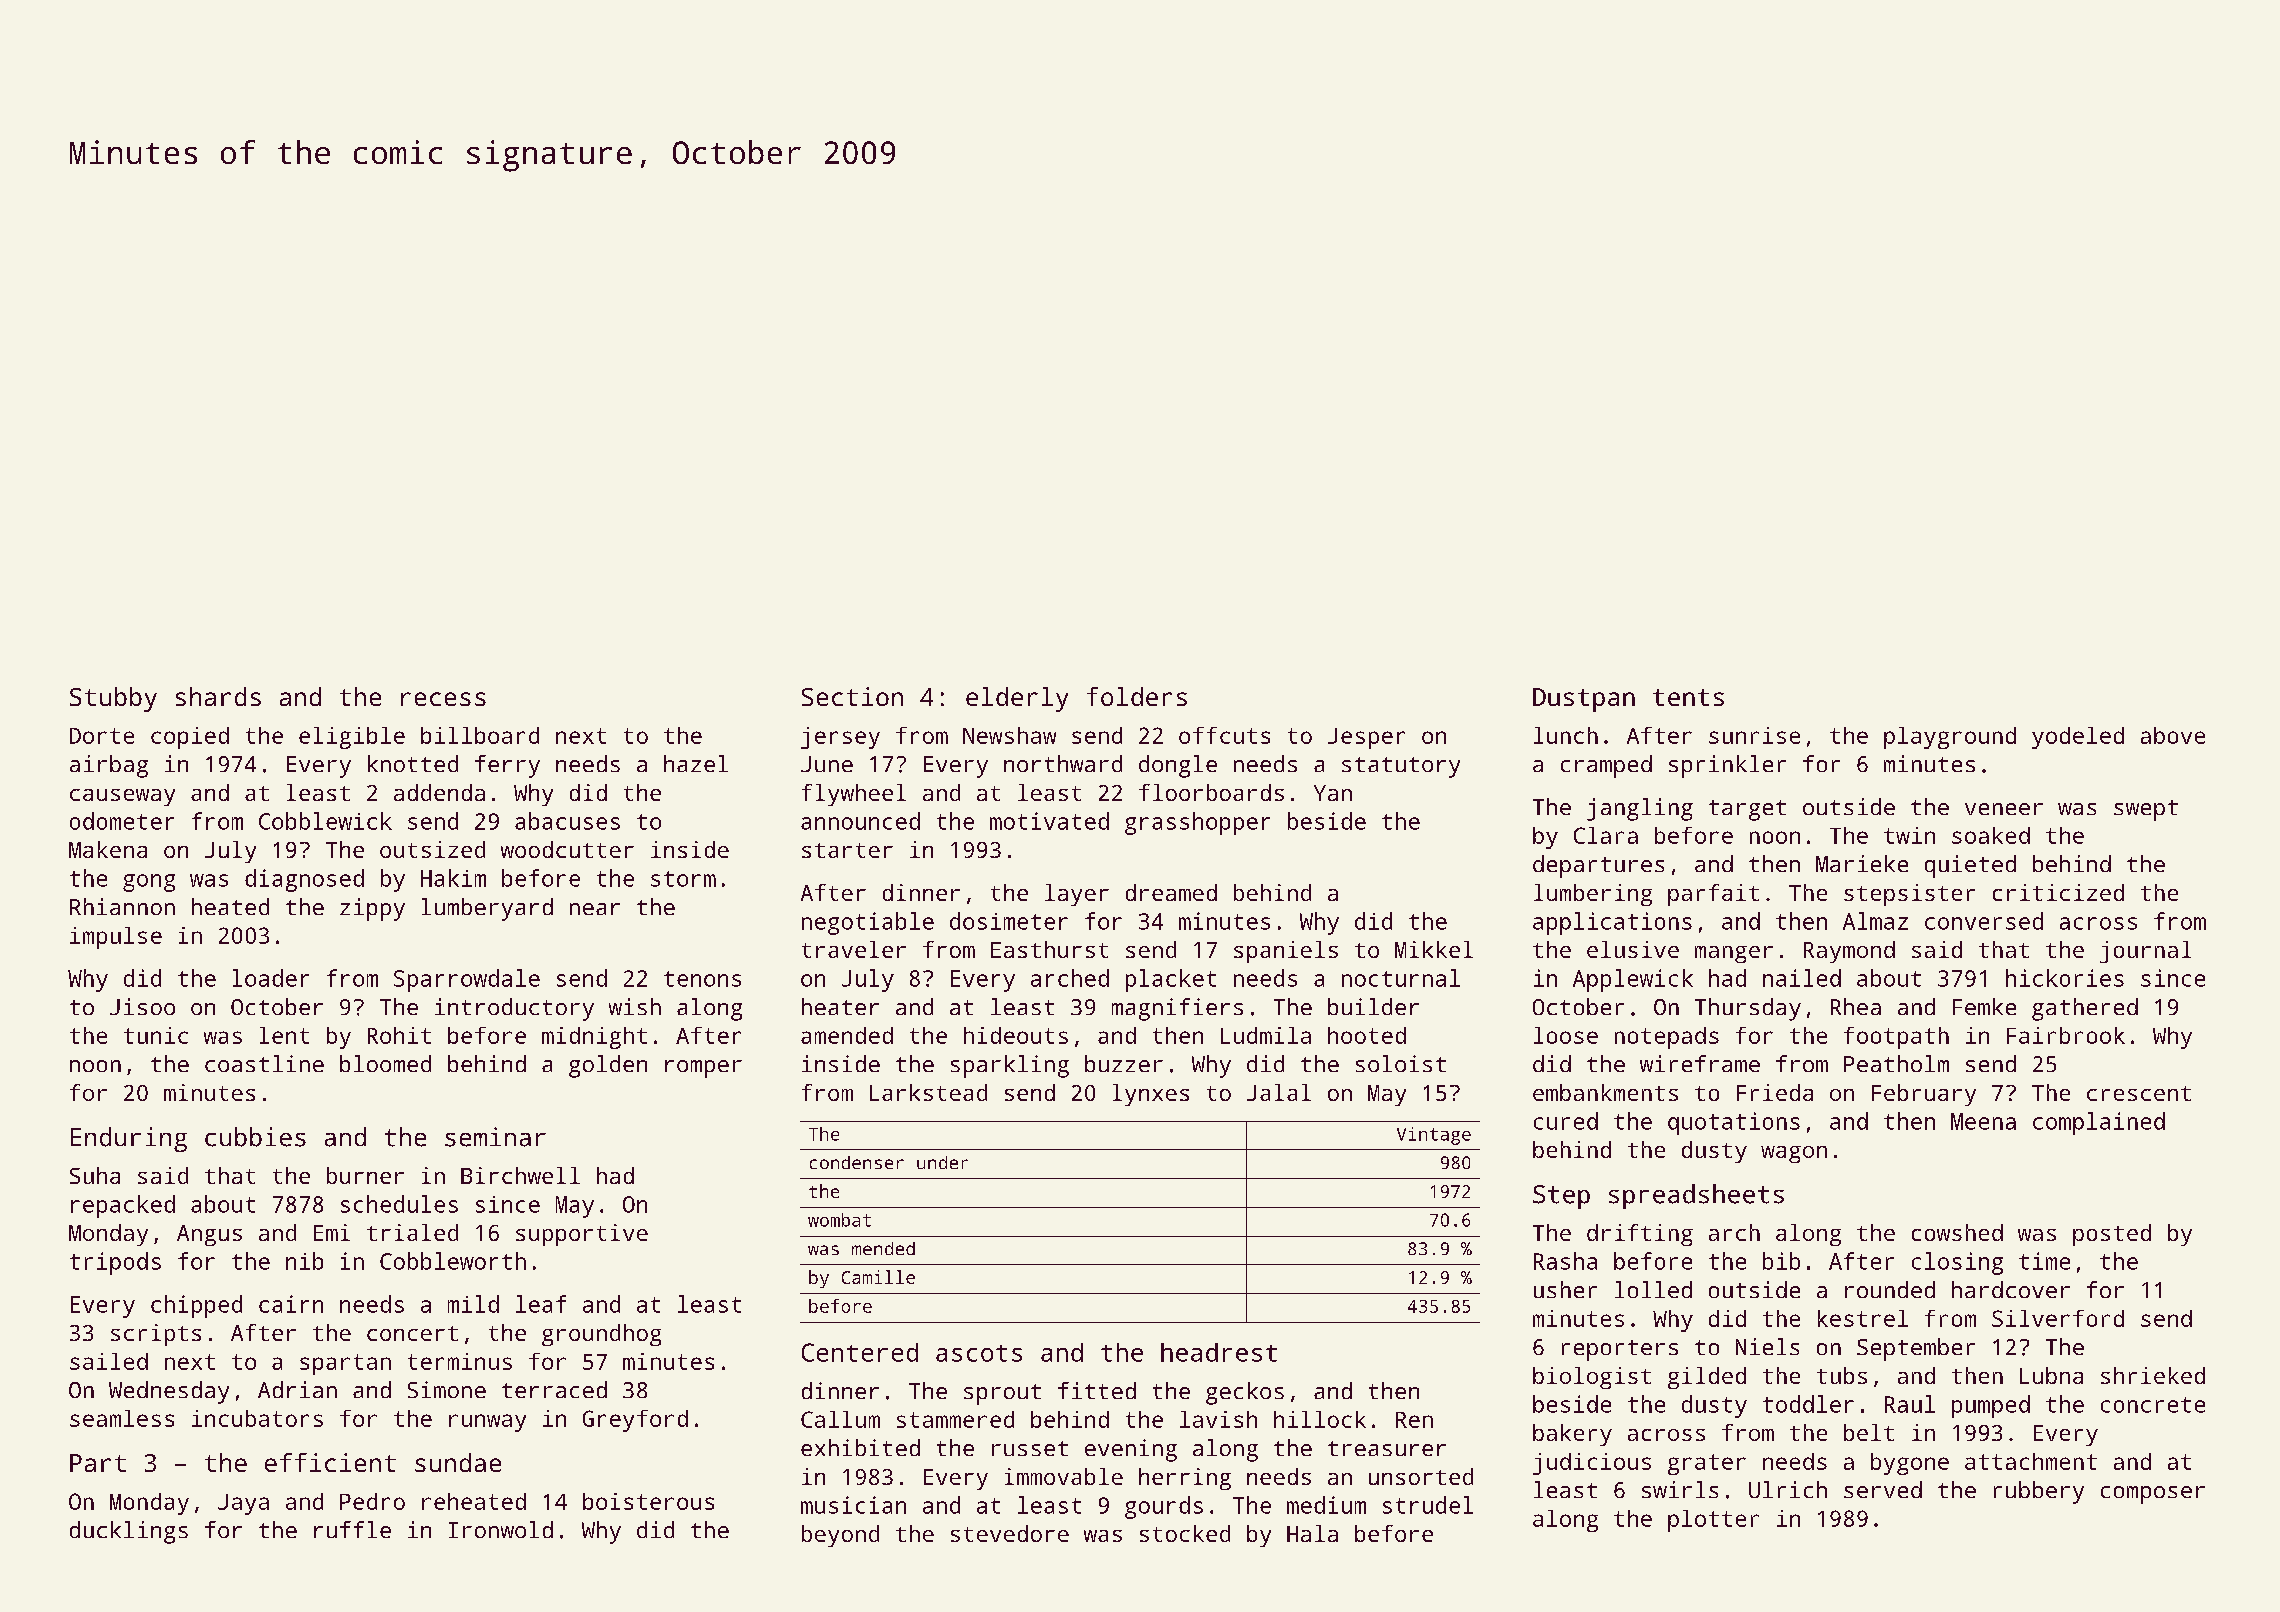 The height and width of the screenshot is (1612, 2280). I want to click on recess, so click(443, 699).
